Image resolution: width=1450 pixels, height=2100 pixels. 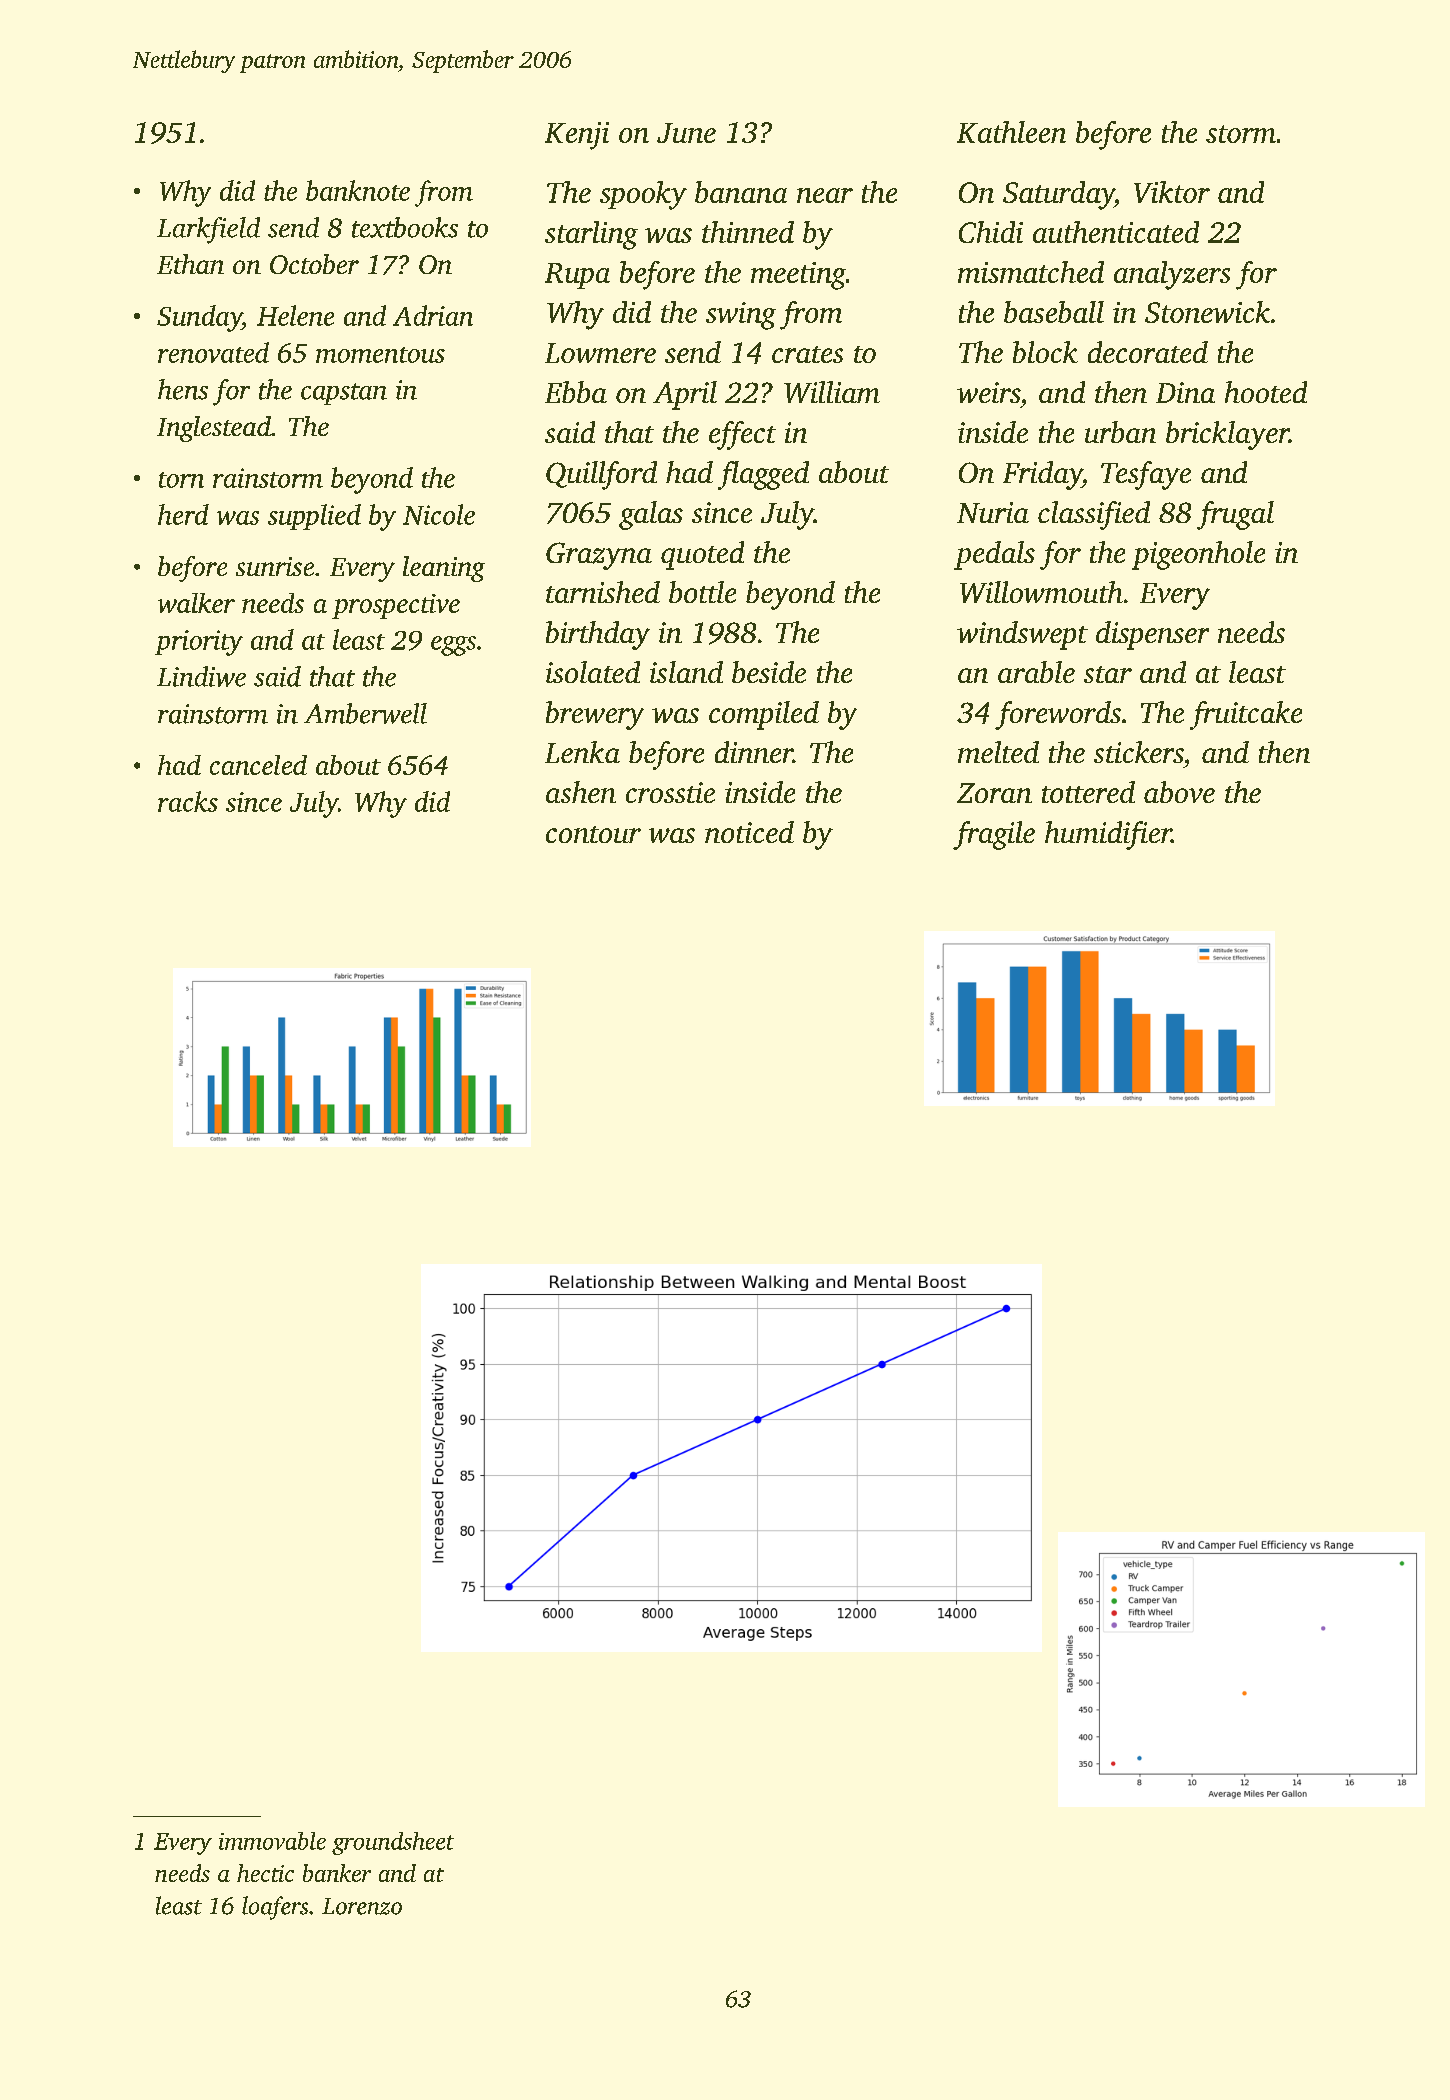 I want to click on Lorenzo, so click(x=362, y=1906).
